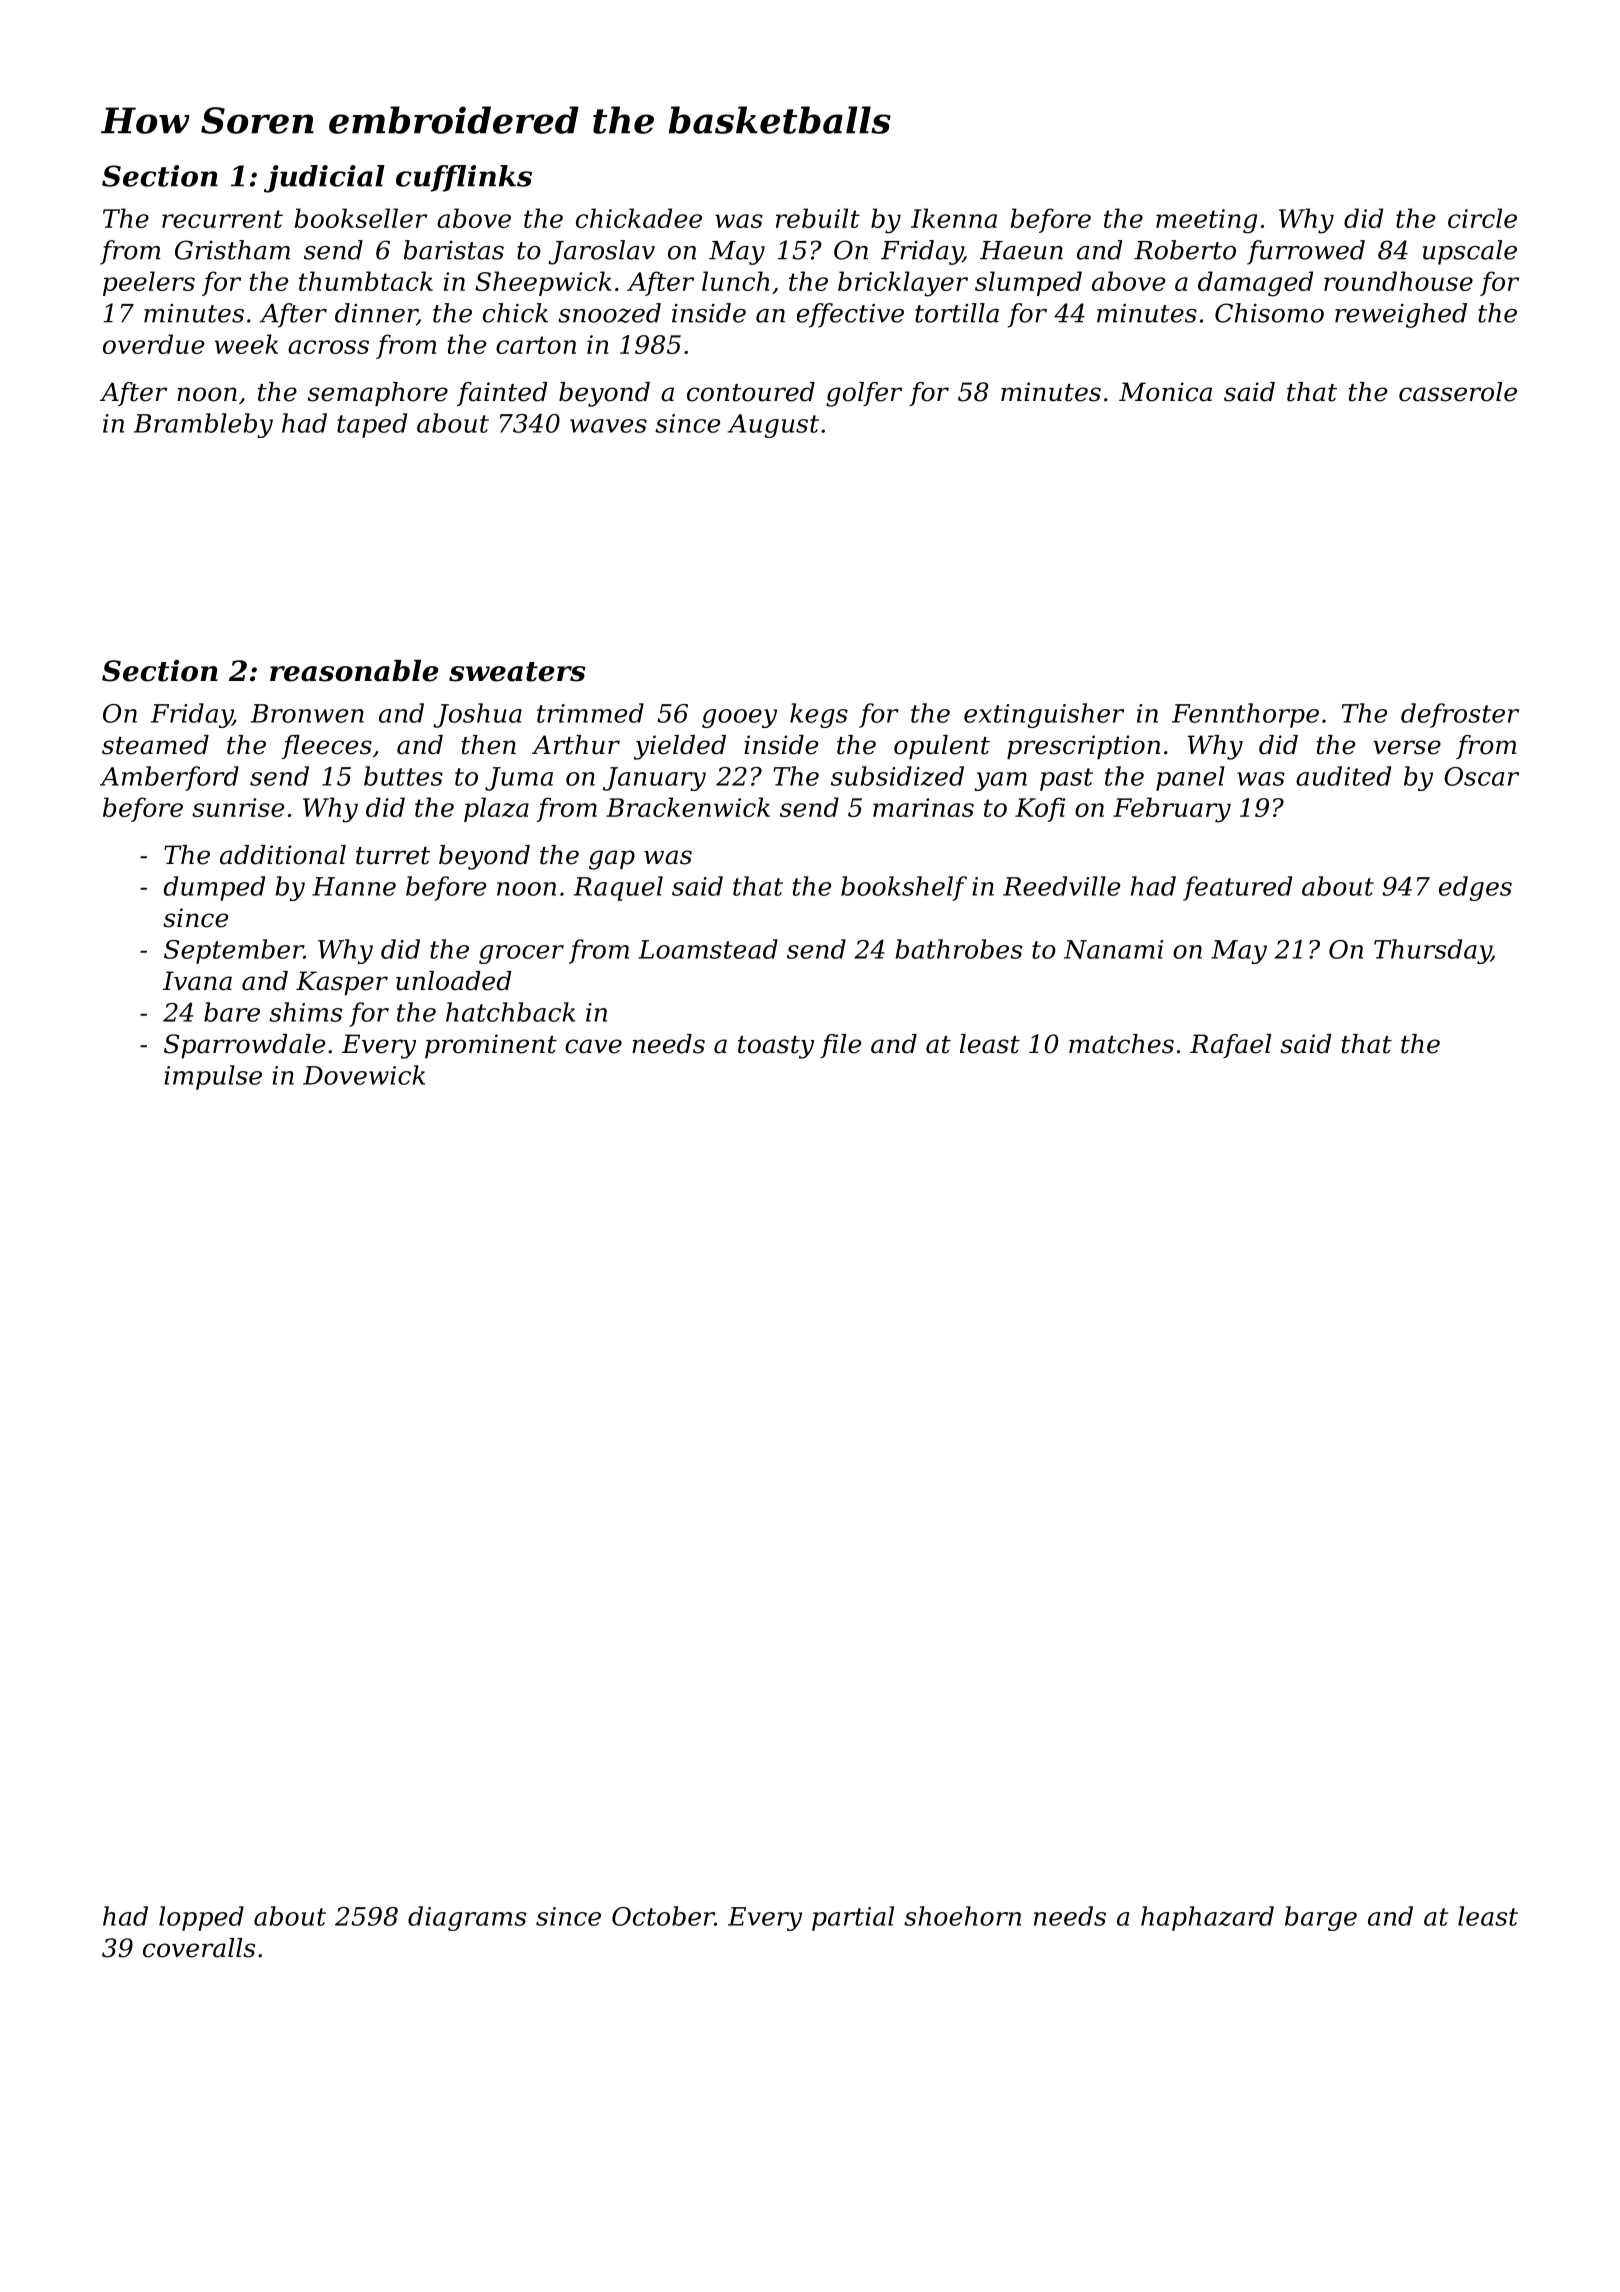  Describe the element at coordinates (393, 856) in the image. I see `turret` at that location.
